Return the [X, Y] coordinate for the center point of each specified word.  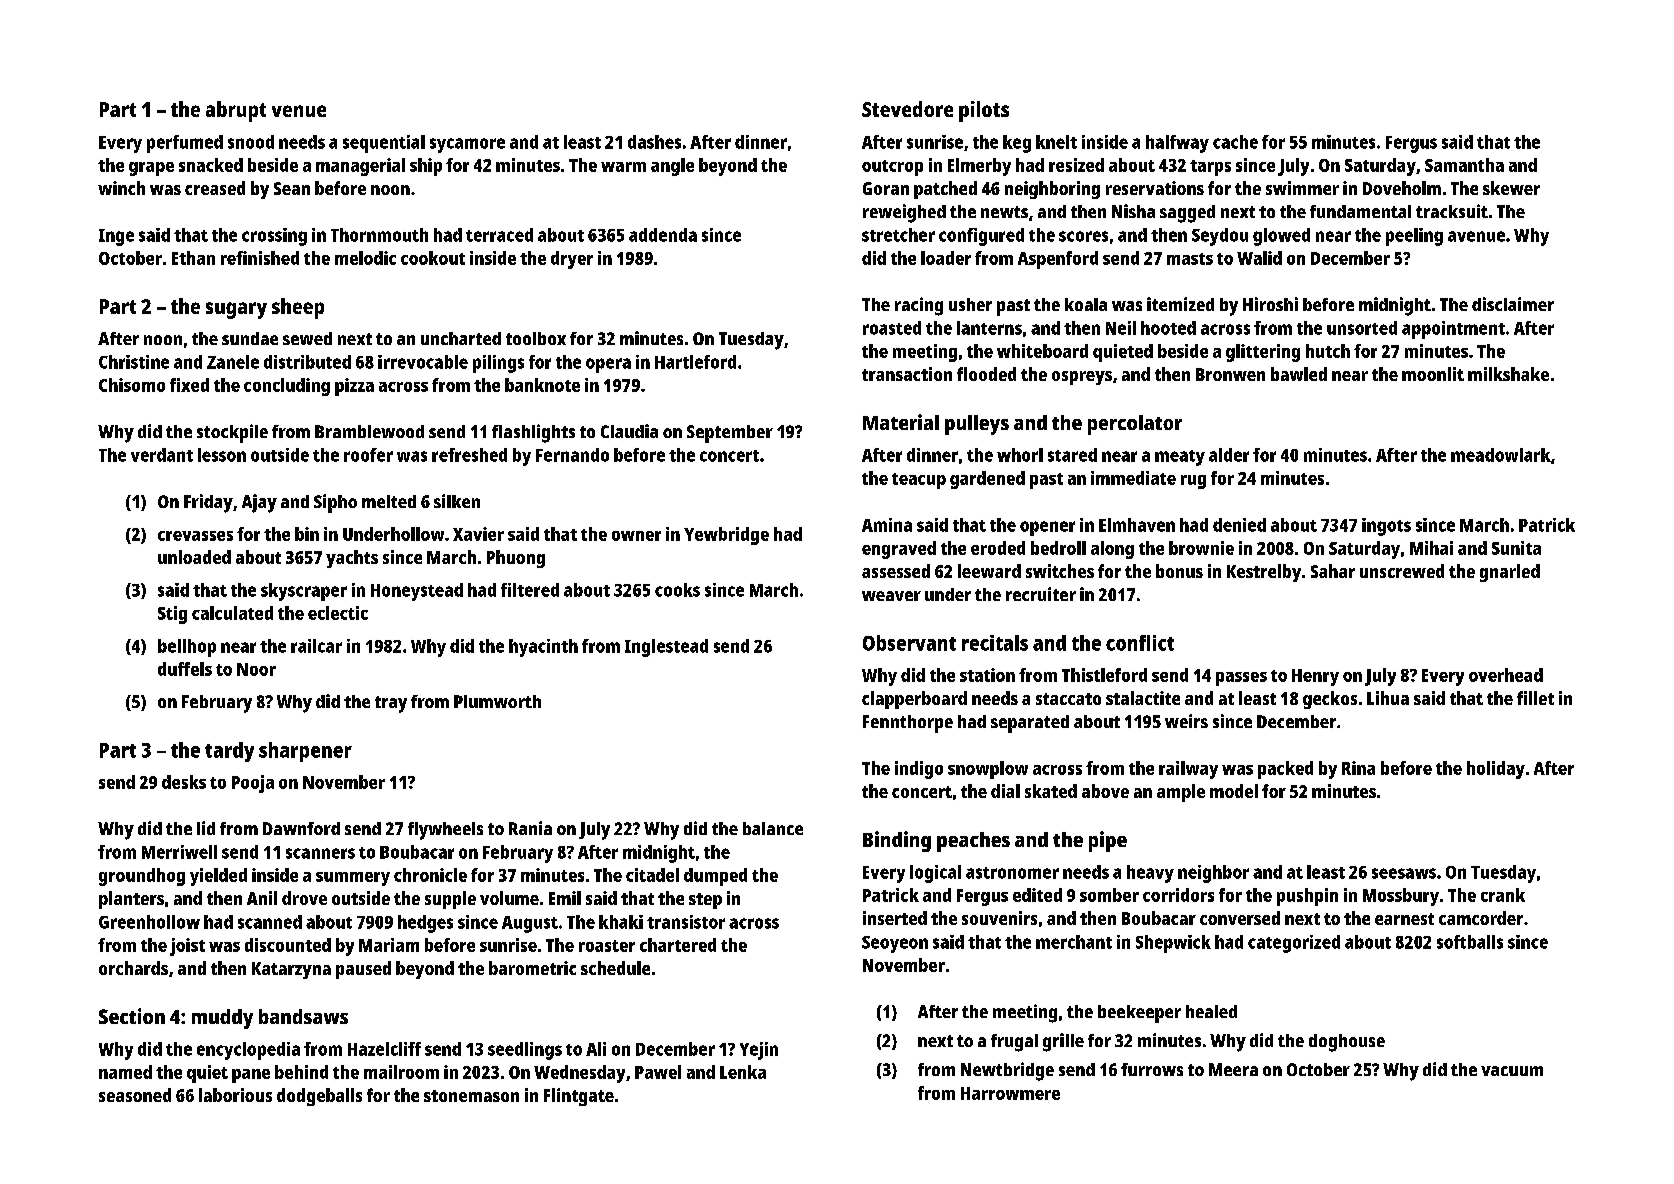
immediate [1133, 478]
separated [1030, 724]
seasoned [135, 1095]
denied [1239, 525]
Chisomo [132, 385]
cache [1235, 142]
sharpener [305, 752]
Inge [116, 237]
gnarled [1510, 573]
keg [1017, 144]
